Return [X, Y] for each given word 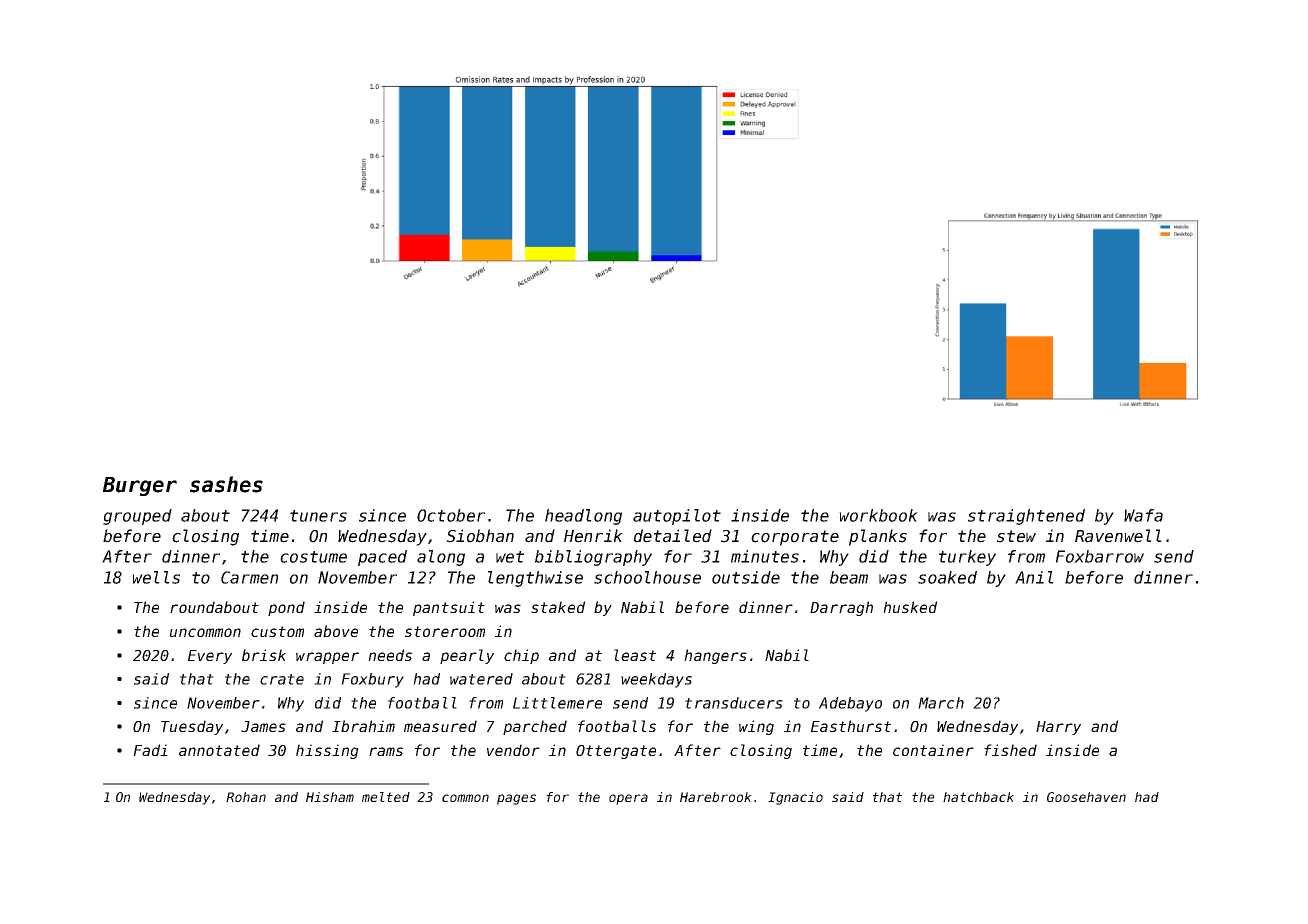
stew [1016, 536]
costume [313, 557]
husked [910, 607]
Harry [1058, 728]
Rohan [246, 797]
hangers [715, 656]
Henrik [593, 536]
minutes [765, 556]
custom [277, 631]
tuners [318, 516]
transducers [734, 703]
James [263, 726]
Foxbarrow [1100, 556]
